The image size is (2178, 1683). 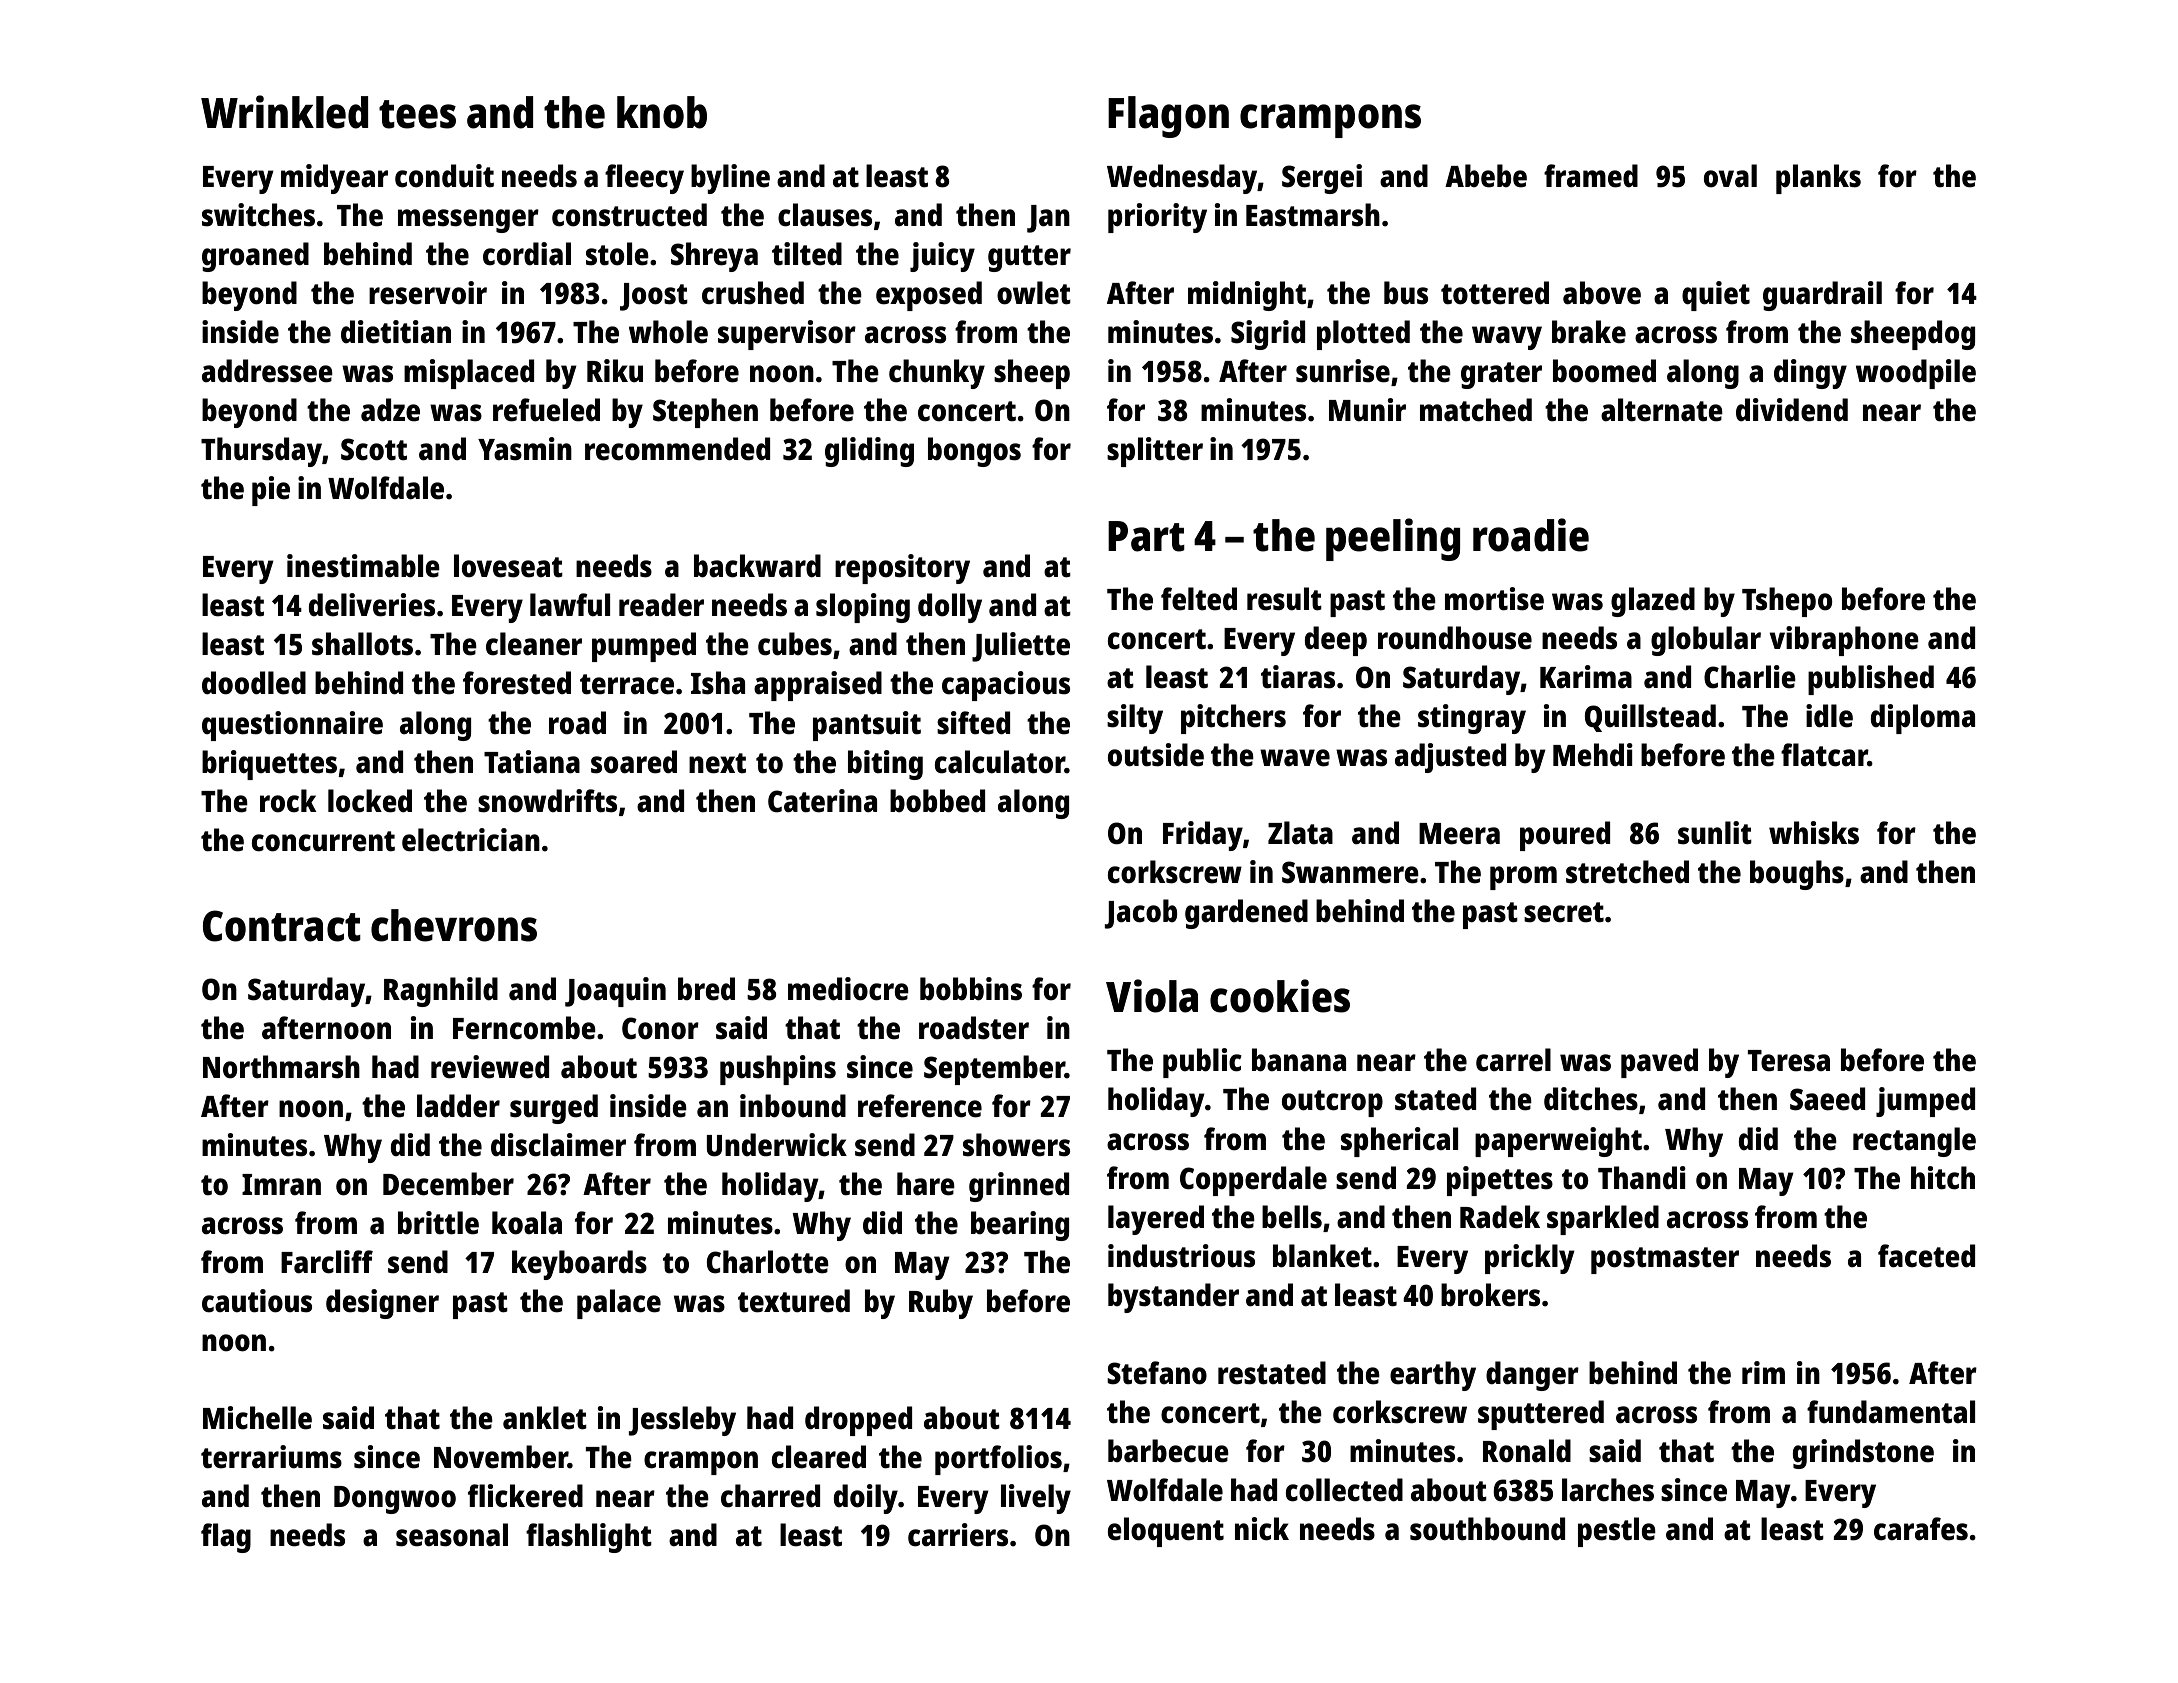 I want to click on Friday, so click(x=1203, y=836).
